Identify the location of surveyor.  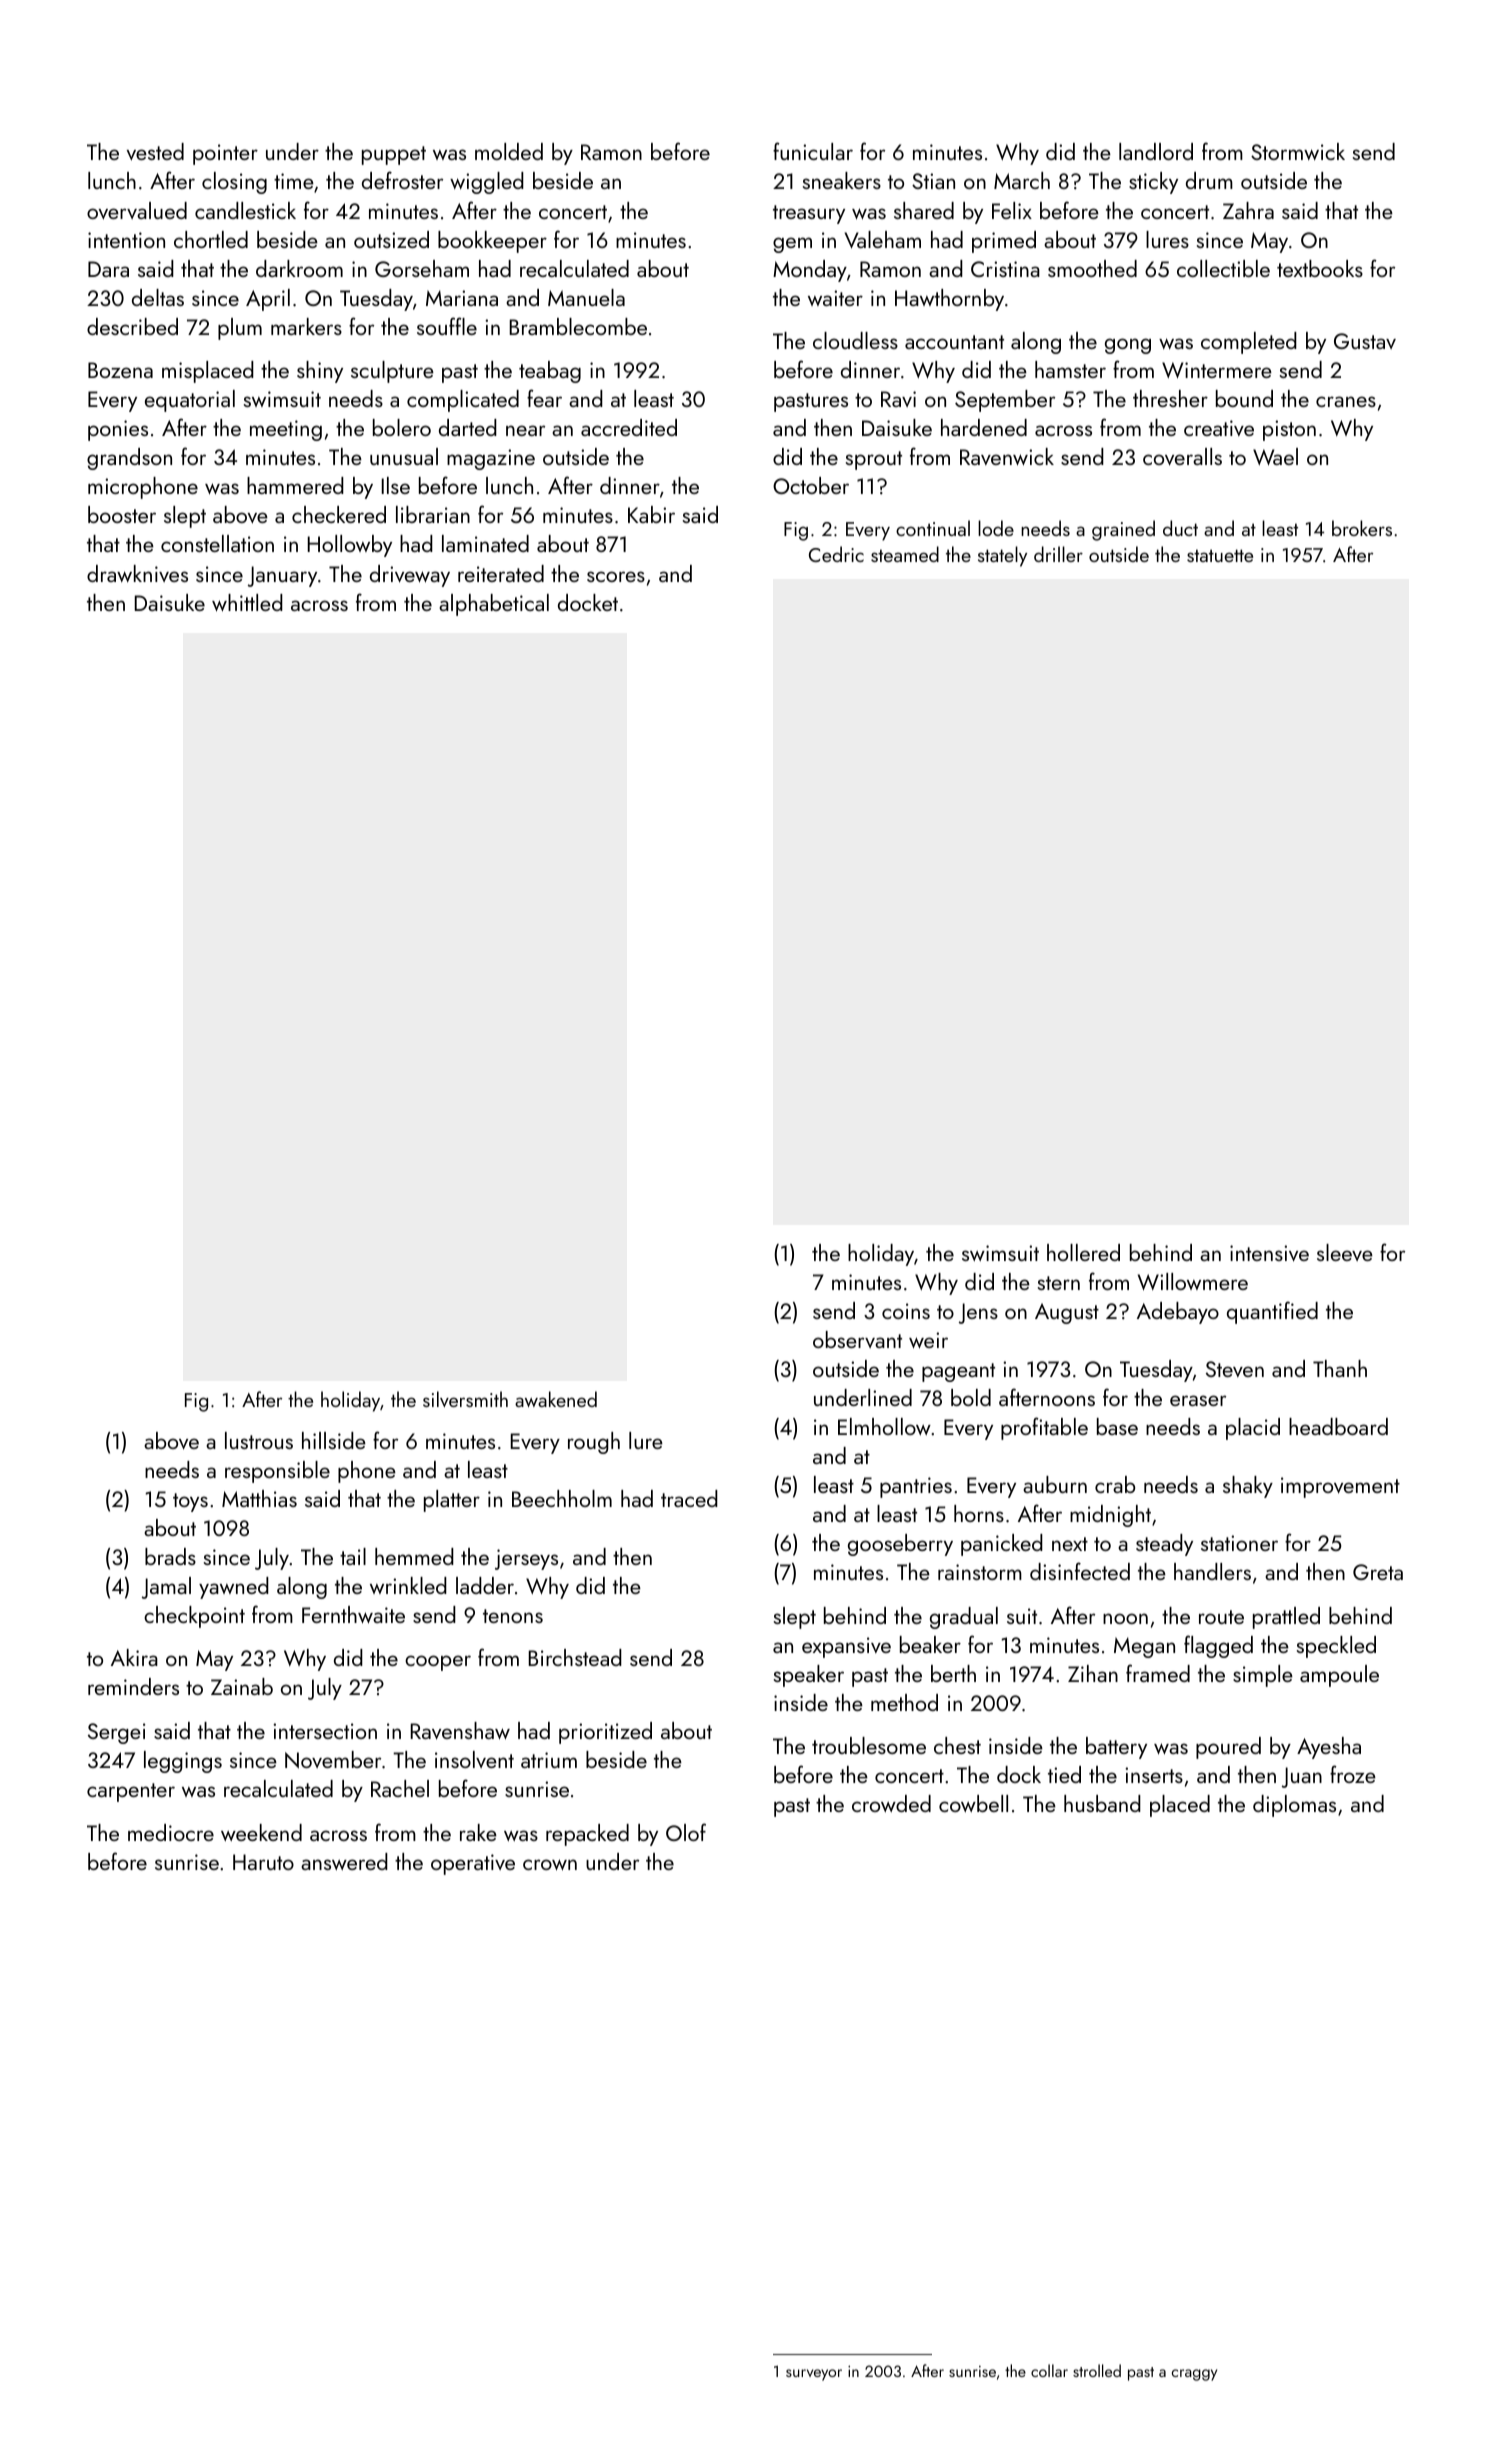
(814, 2375).
